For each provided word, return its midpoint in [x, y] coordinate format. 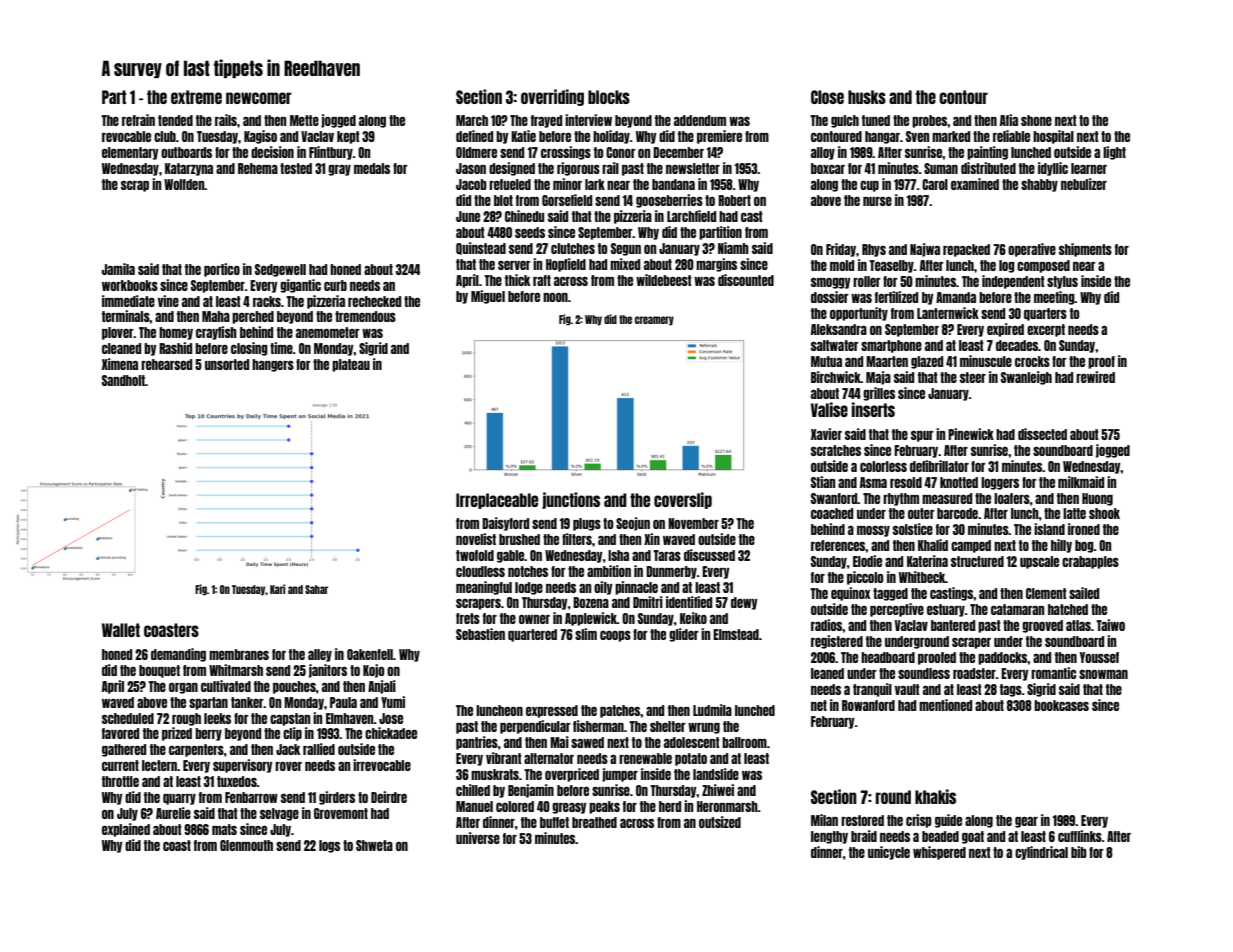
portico [222, 270]
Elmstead [736, 634]
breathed [594, 822]
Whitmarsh [236, 670]
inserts [873, 409]
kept [348, 137]
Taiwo [1110, 625]
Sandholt [123, 380]
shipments [1085, 250]
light [1114, 153]
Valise [829, 409]
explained [126, 830]
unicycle [889, 853]
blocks [609, 97]
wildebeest [664, 280]
